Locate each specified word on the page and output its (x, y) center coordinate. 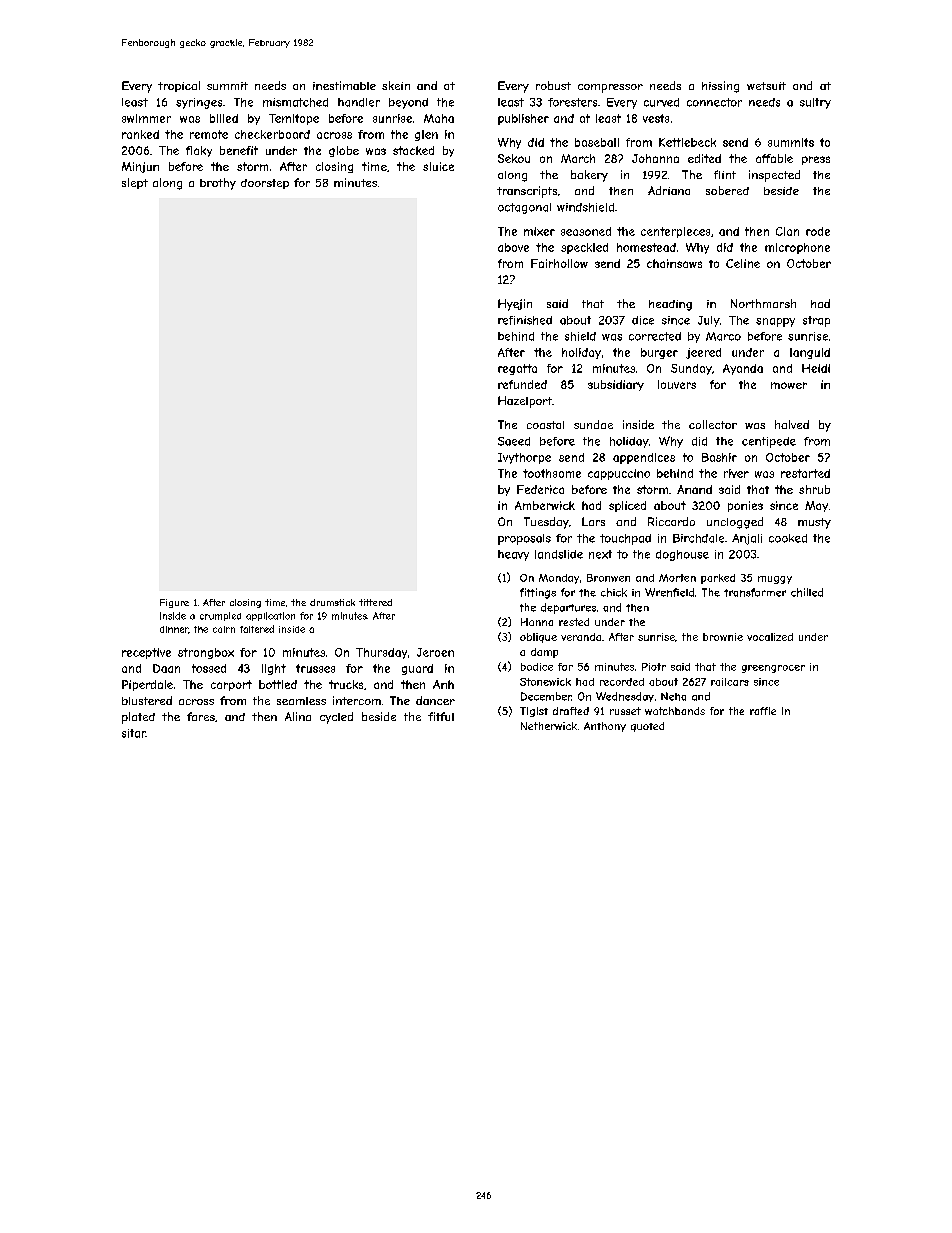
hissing (720, 87)
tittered (375, 602)
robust (553, 85)
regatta (517, 369)
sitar (134, 733)
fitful (441, 716)
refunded (522, 384)
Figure (174, 603)
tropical (179, 86)
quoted (647, 727)
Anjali (747, 539)
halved (792, 424)
